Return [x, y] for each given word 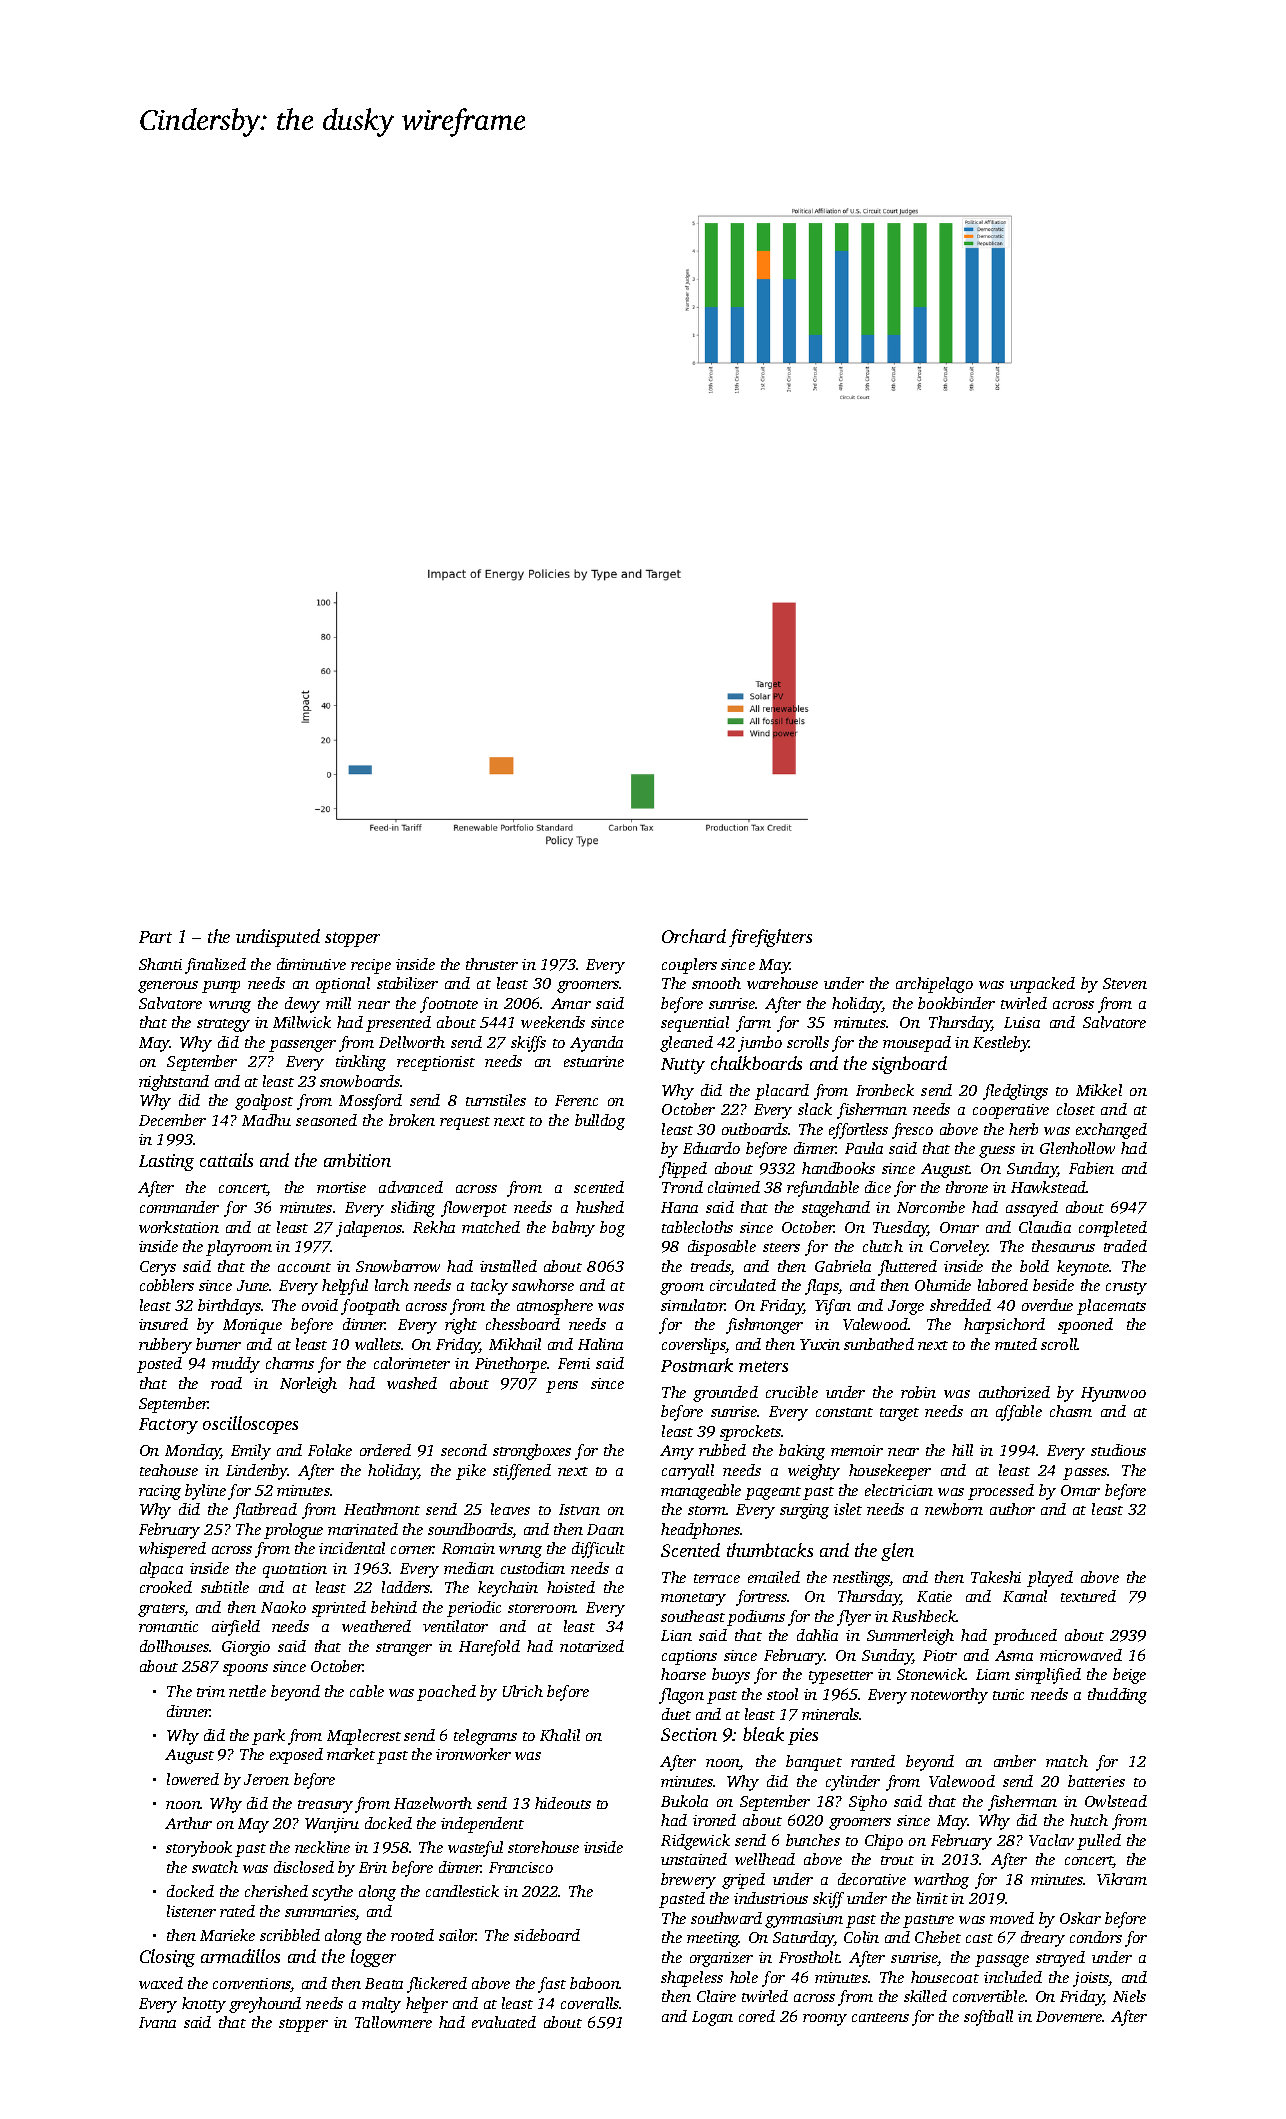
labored [1003, 1285]
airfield [236, 1628]
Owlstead [1116, 1801]
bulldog [600, 1122]
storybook [199, 1849]
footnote [449, 1005]
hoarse [683, 1674]
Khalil [560, 1735]
